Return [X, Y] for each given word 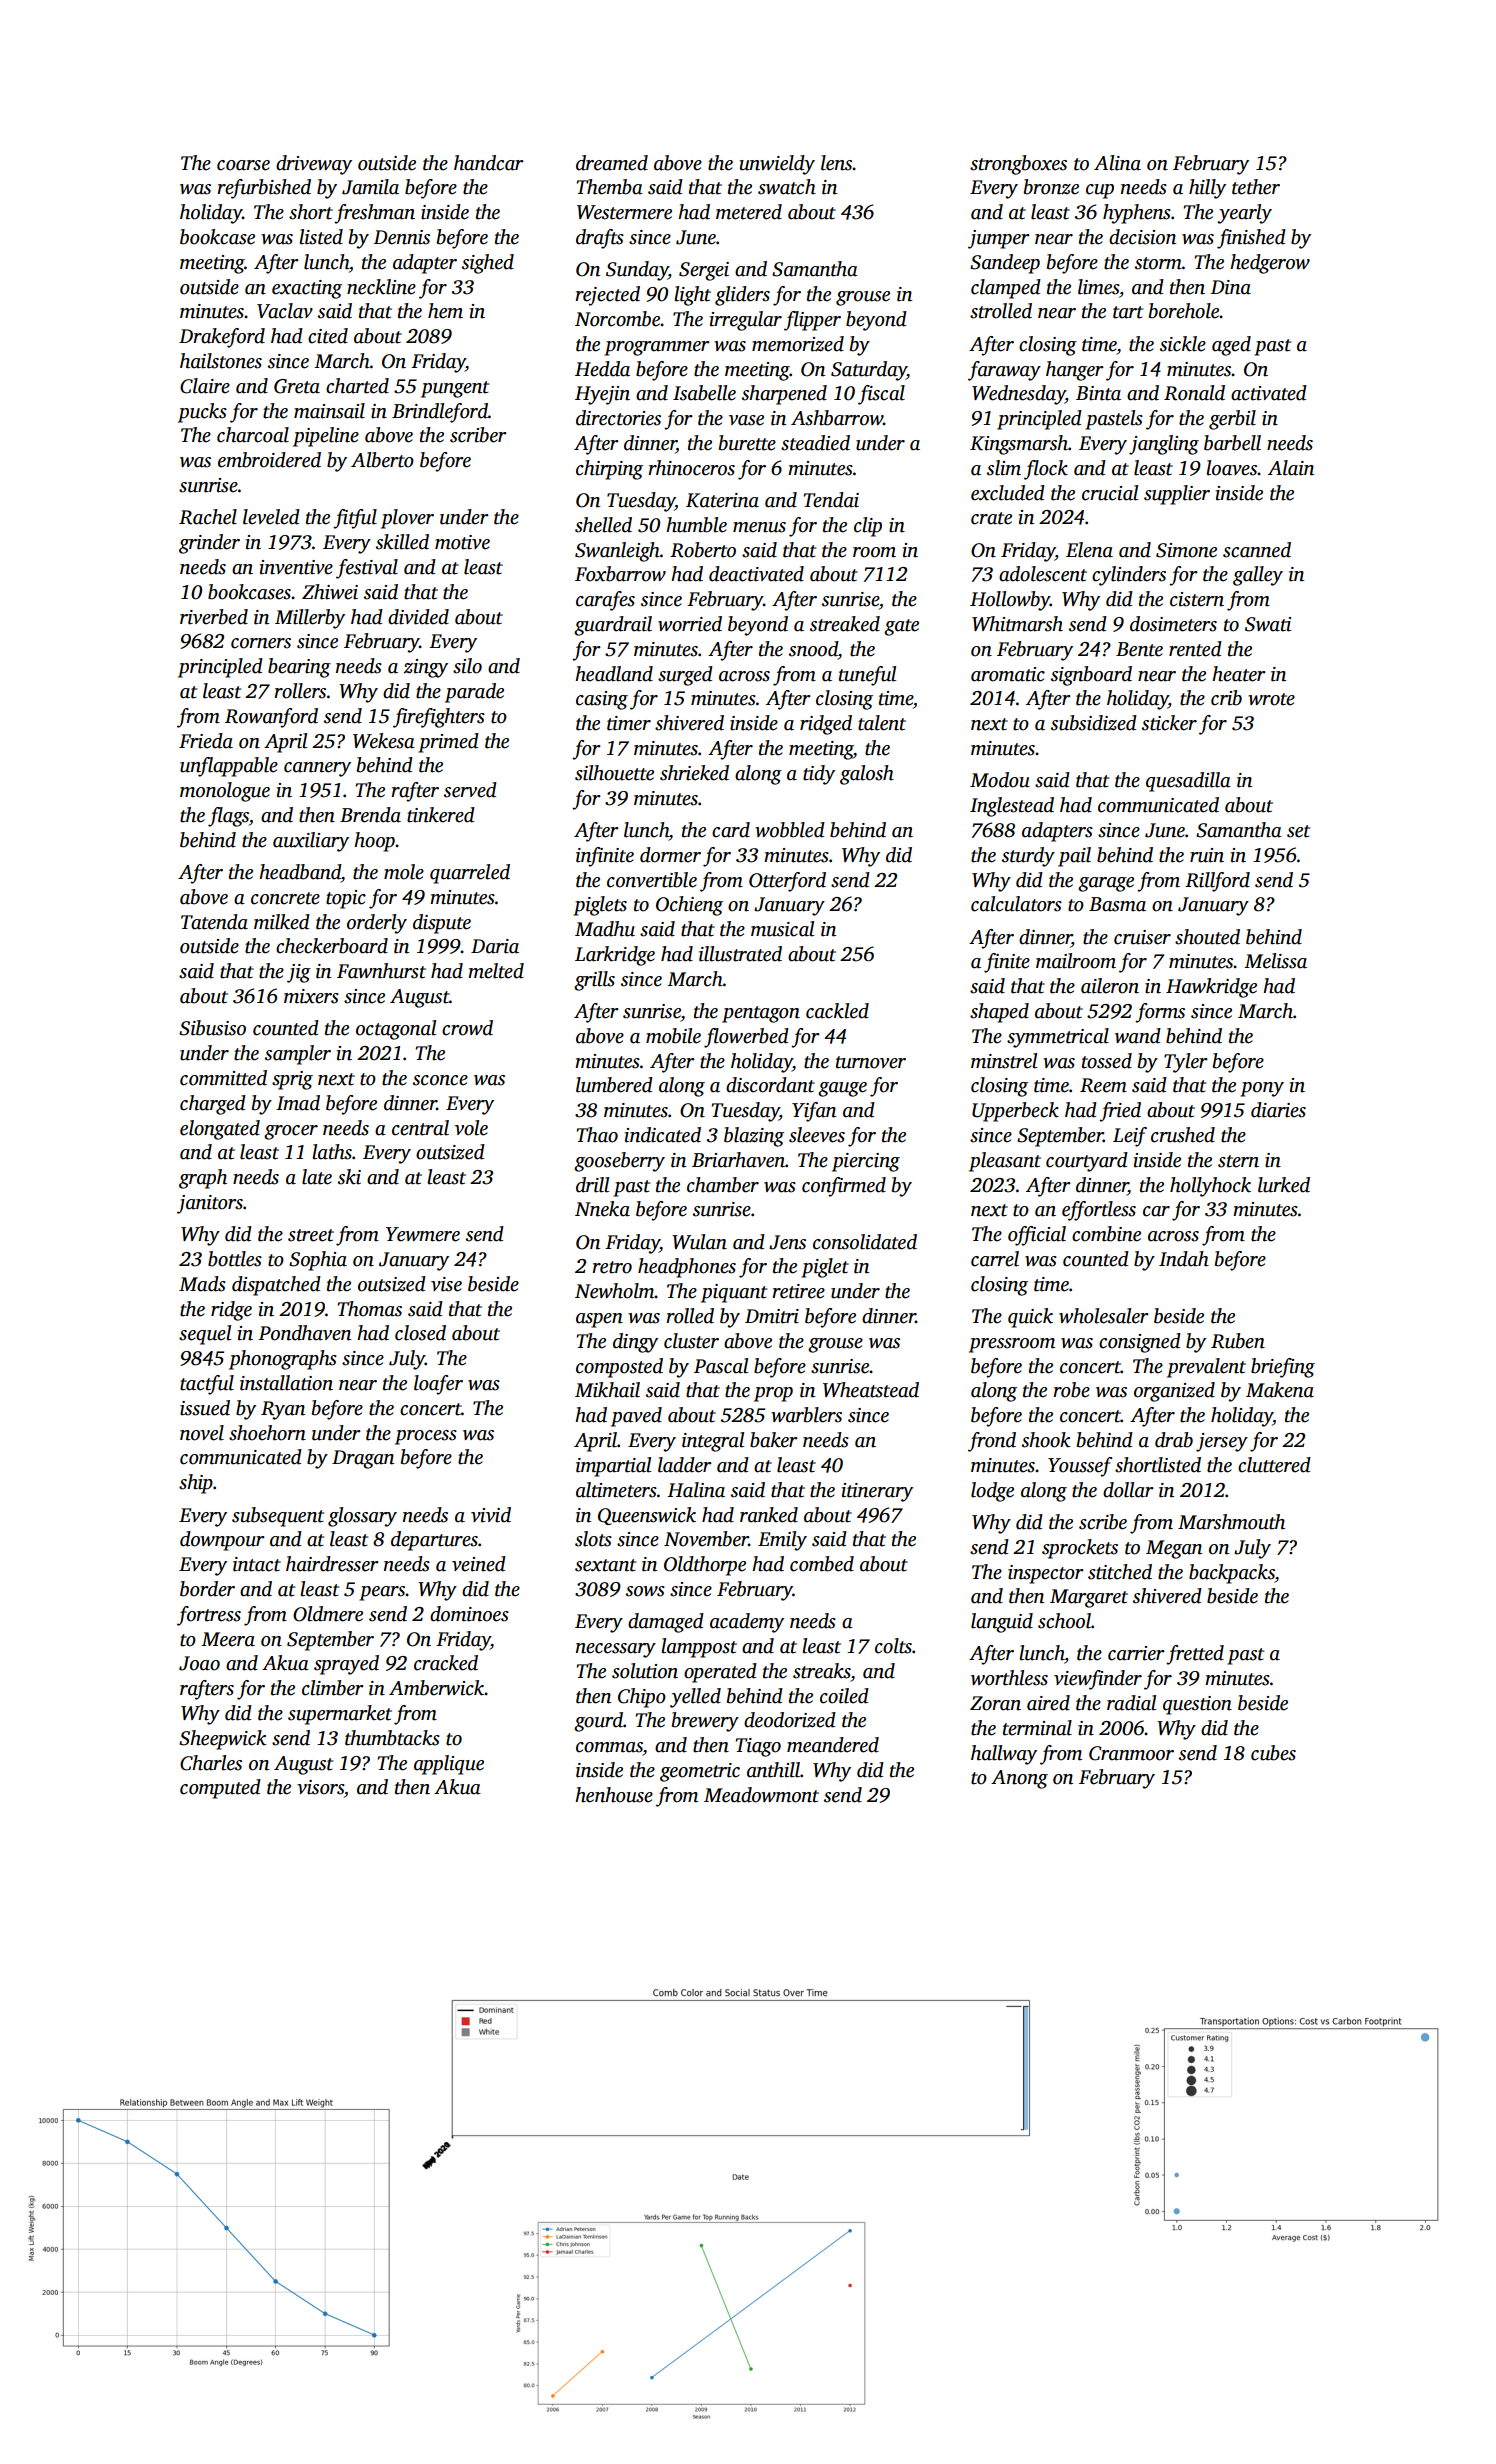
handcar [489, 163]
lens [837, 163]
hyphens [1137, 214]
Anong [1019, 1779]
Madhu [605, 929]
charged [213, 1105]
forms [1160, 1013]
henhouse [614, 1795]
